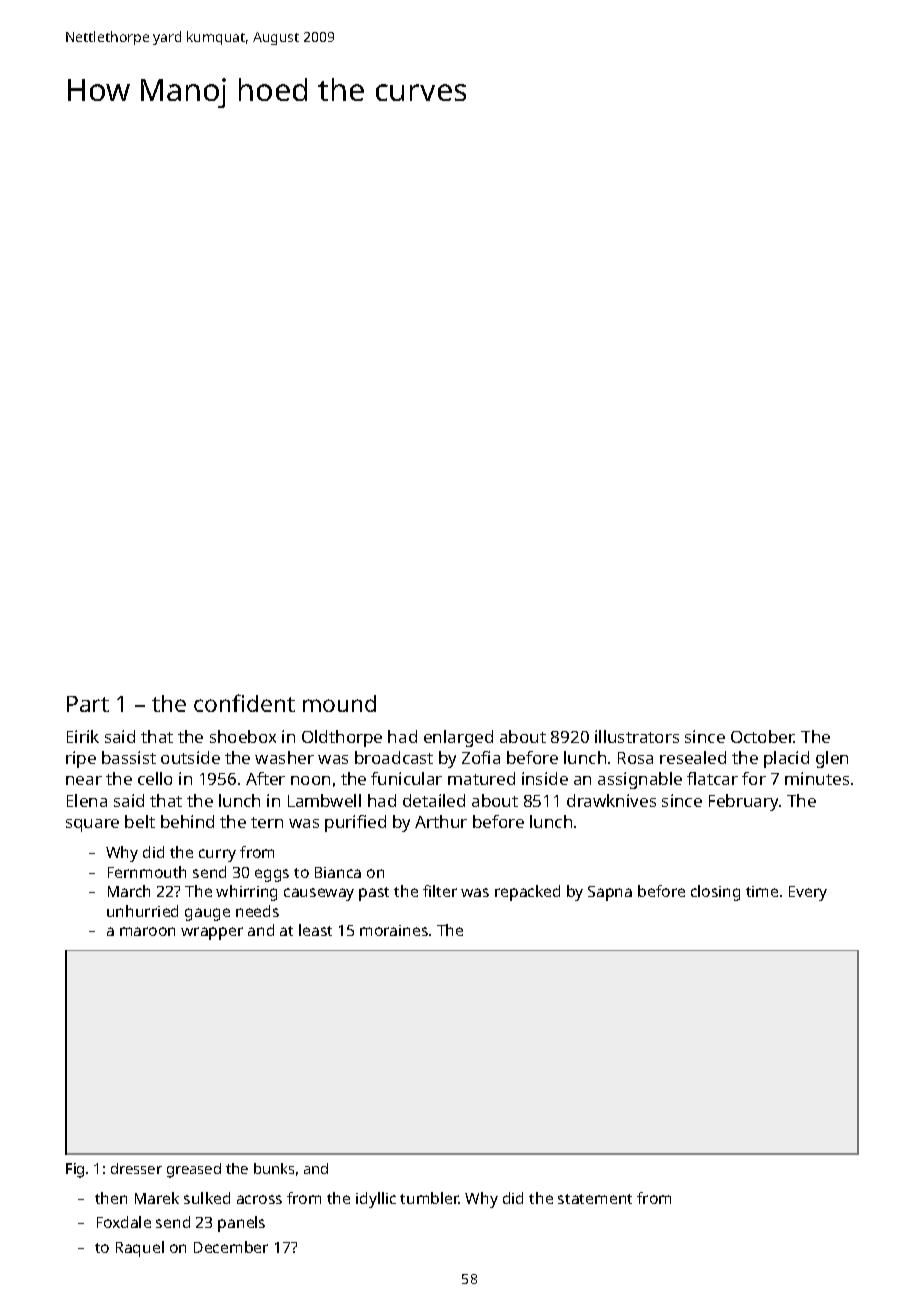 This image has width=924, height=1308. What do you see at coordinates (394, 930) in the image?
I see `moraines` at bounding box center [394, 930].
